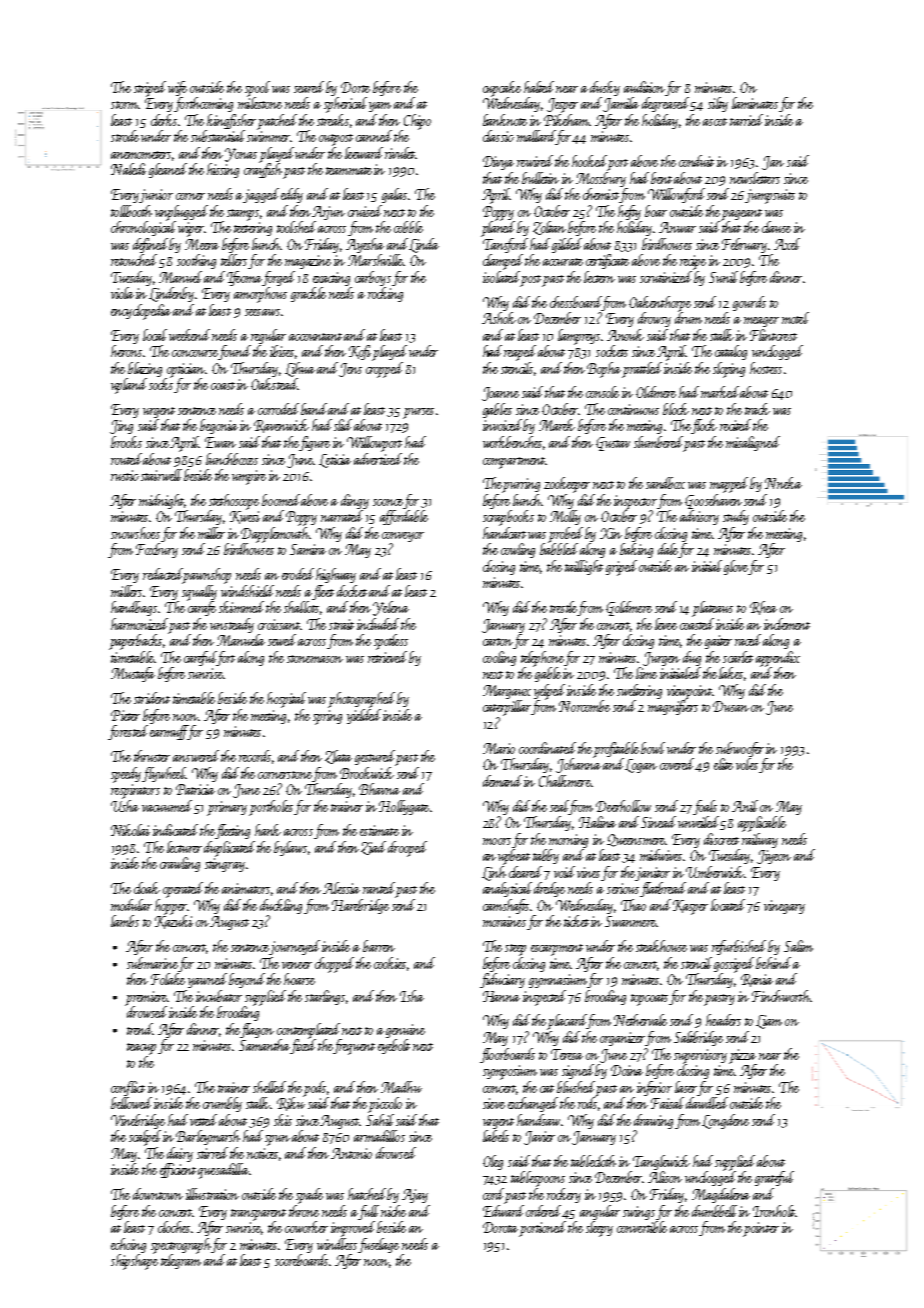 The height and width of the document is (1308, 924). I want to click on accurate, so click(563, 262).
